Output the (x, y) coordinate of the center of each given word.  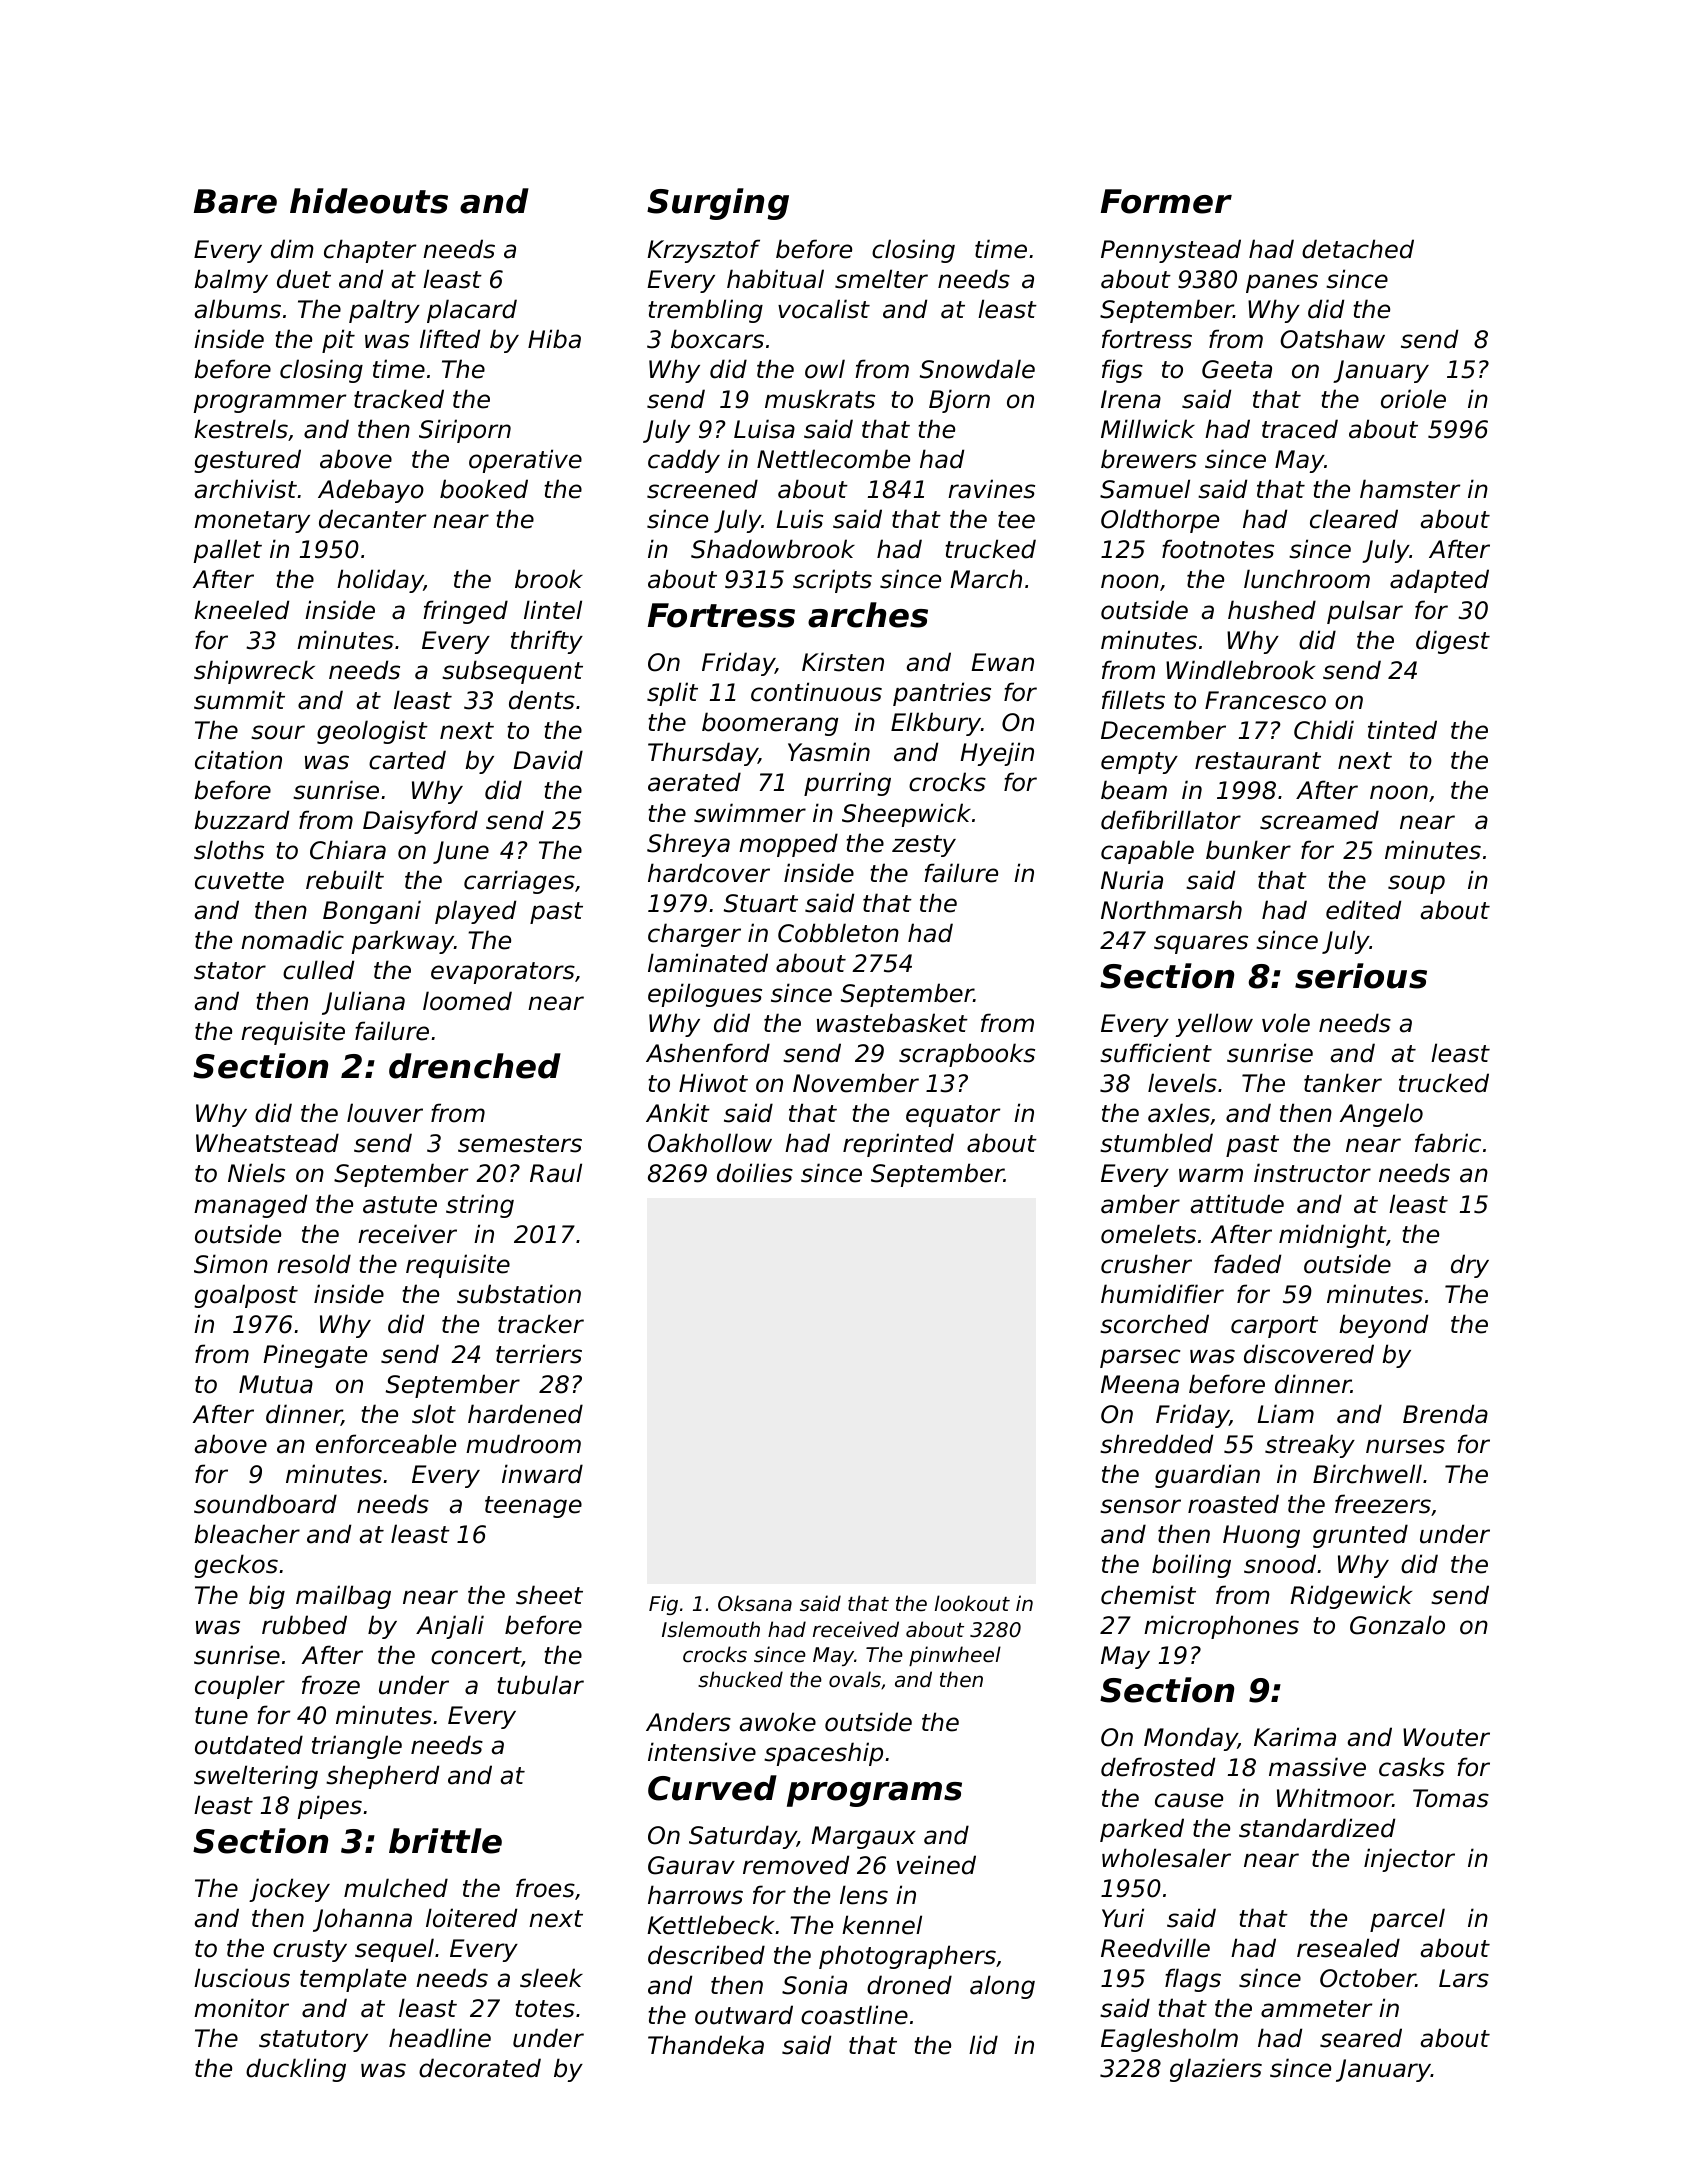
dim (292, 249)
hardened (525, 1414)
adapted (1439, 581)
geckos (236, 1566)
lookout (972, 1603)
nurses (1405, 1446)
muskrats (820, 399)
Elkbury (936, 724)
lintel (553, 610)
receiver (407, 1234)
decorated (480, 2068)
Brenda (1445, 1414)
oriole (1413, 399)
